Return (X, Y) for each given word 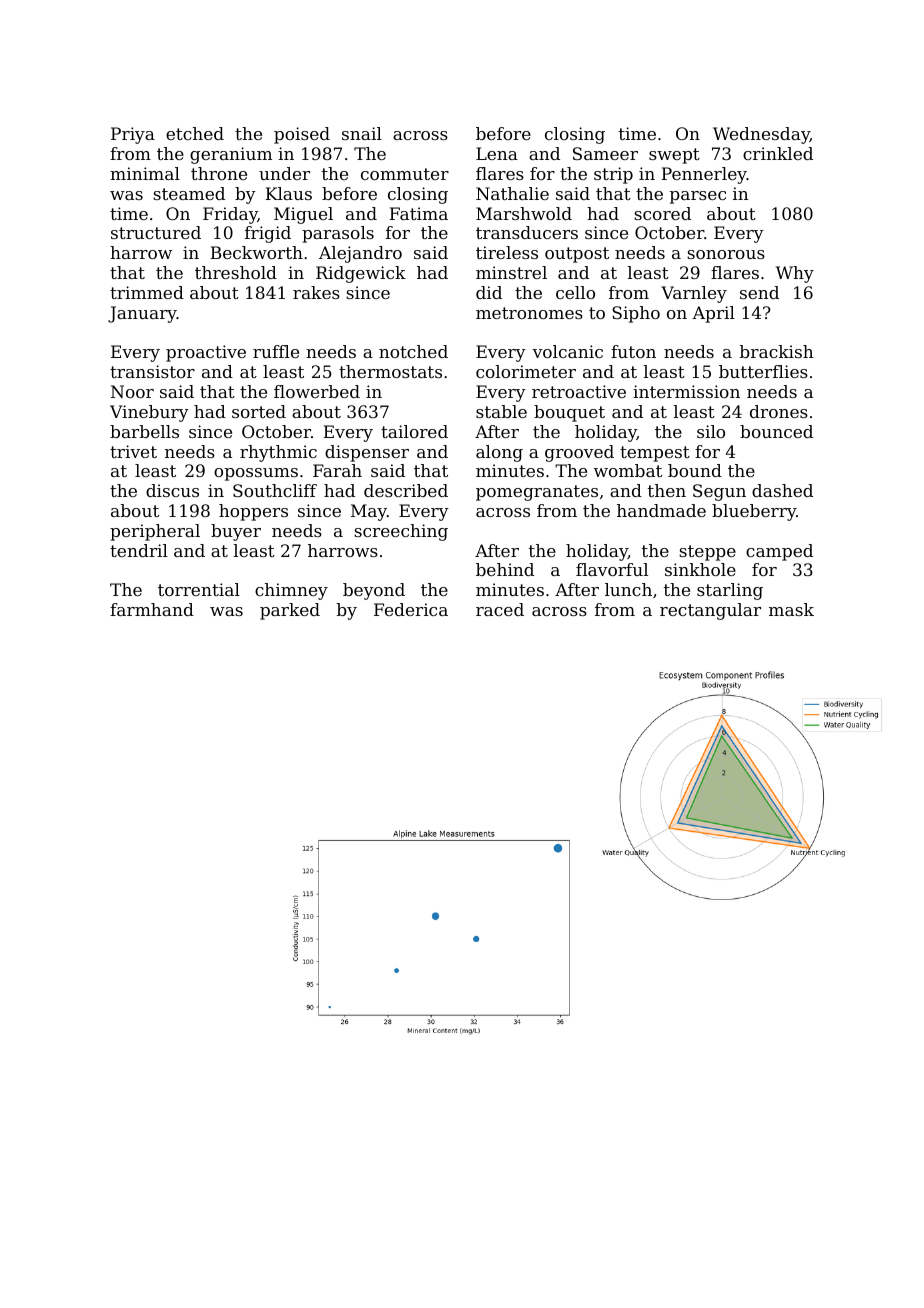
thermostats (390, 371)
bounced (776, 431)
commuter (405, 174)
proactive (206, 353)
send (759, 292)
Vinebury (149, 413)
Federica (411, 609)
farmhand (152, 609)
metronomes (529, 313)
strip (613, 175)
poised (302, 135)
